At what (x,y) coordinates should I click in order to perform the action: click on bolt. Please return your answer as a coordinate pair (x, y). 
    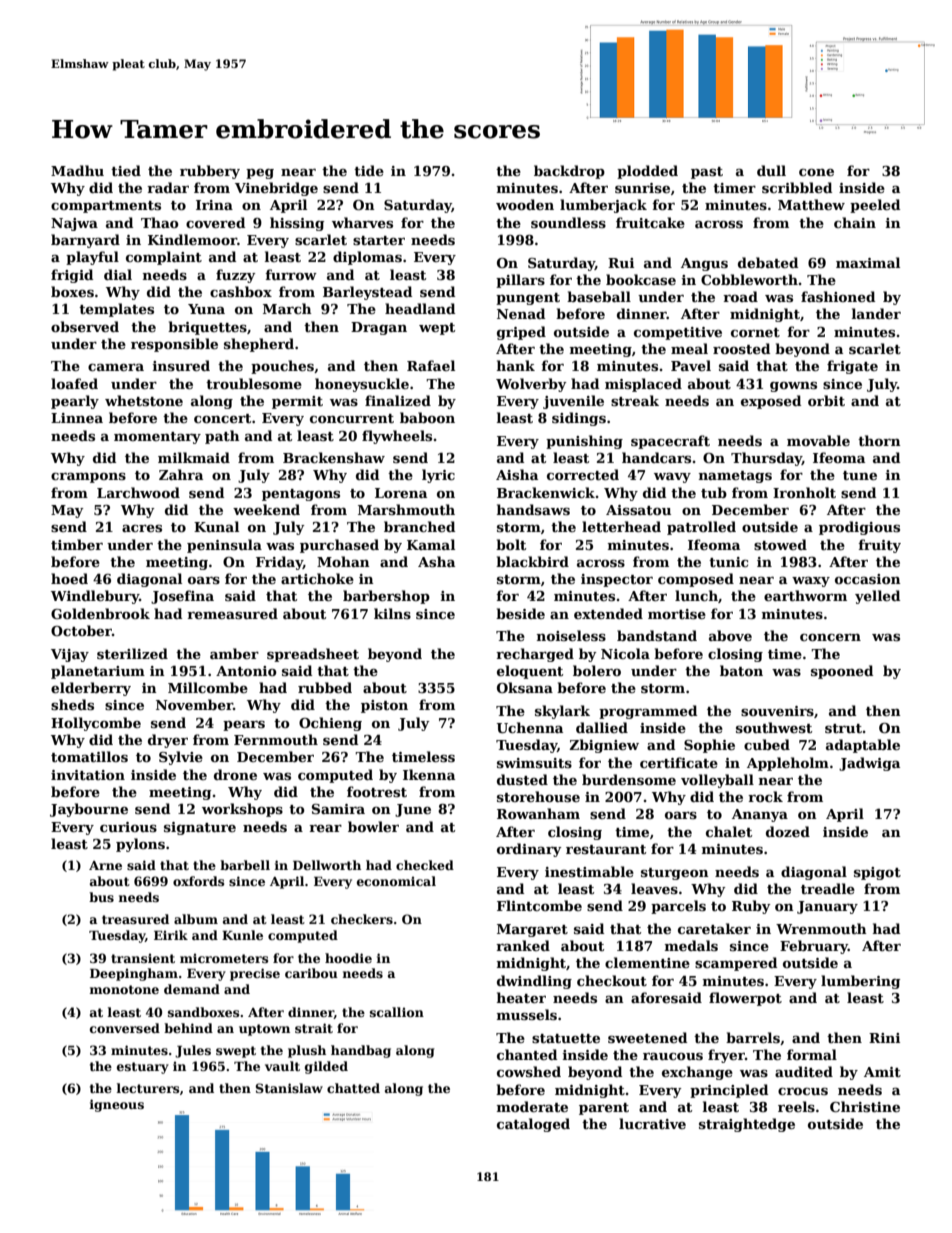
    Looking at the image, I should click on (511, 544).
